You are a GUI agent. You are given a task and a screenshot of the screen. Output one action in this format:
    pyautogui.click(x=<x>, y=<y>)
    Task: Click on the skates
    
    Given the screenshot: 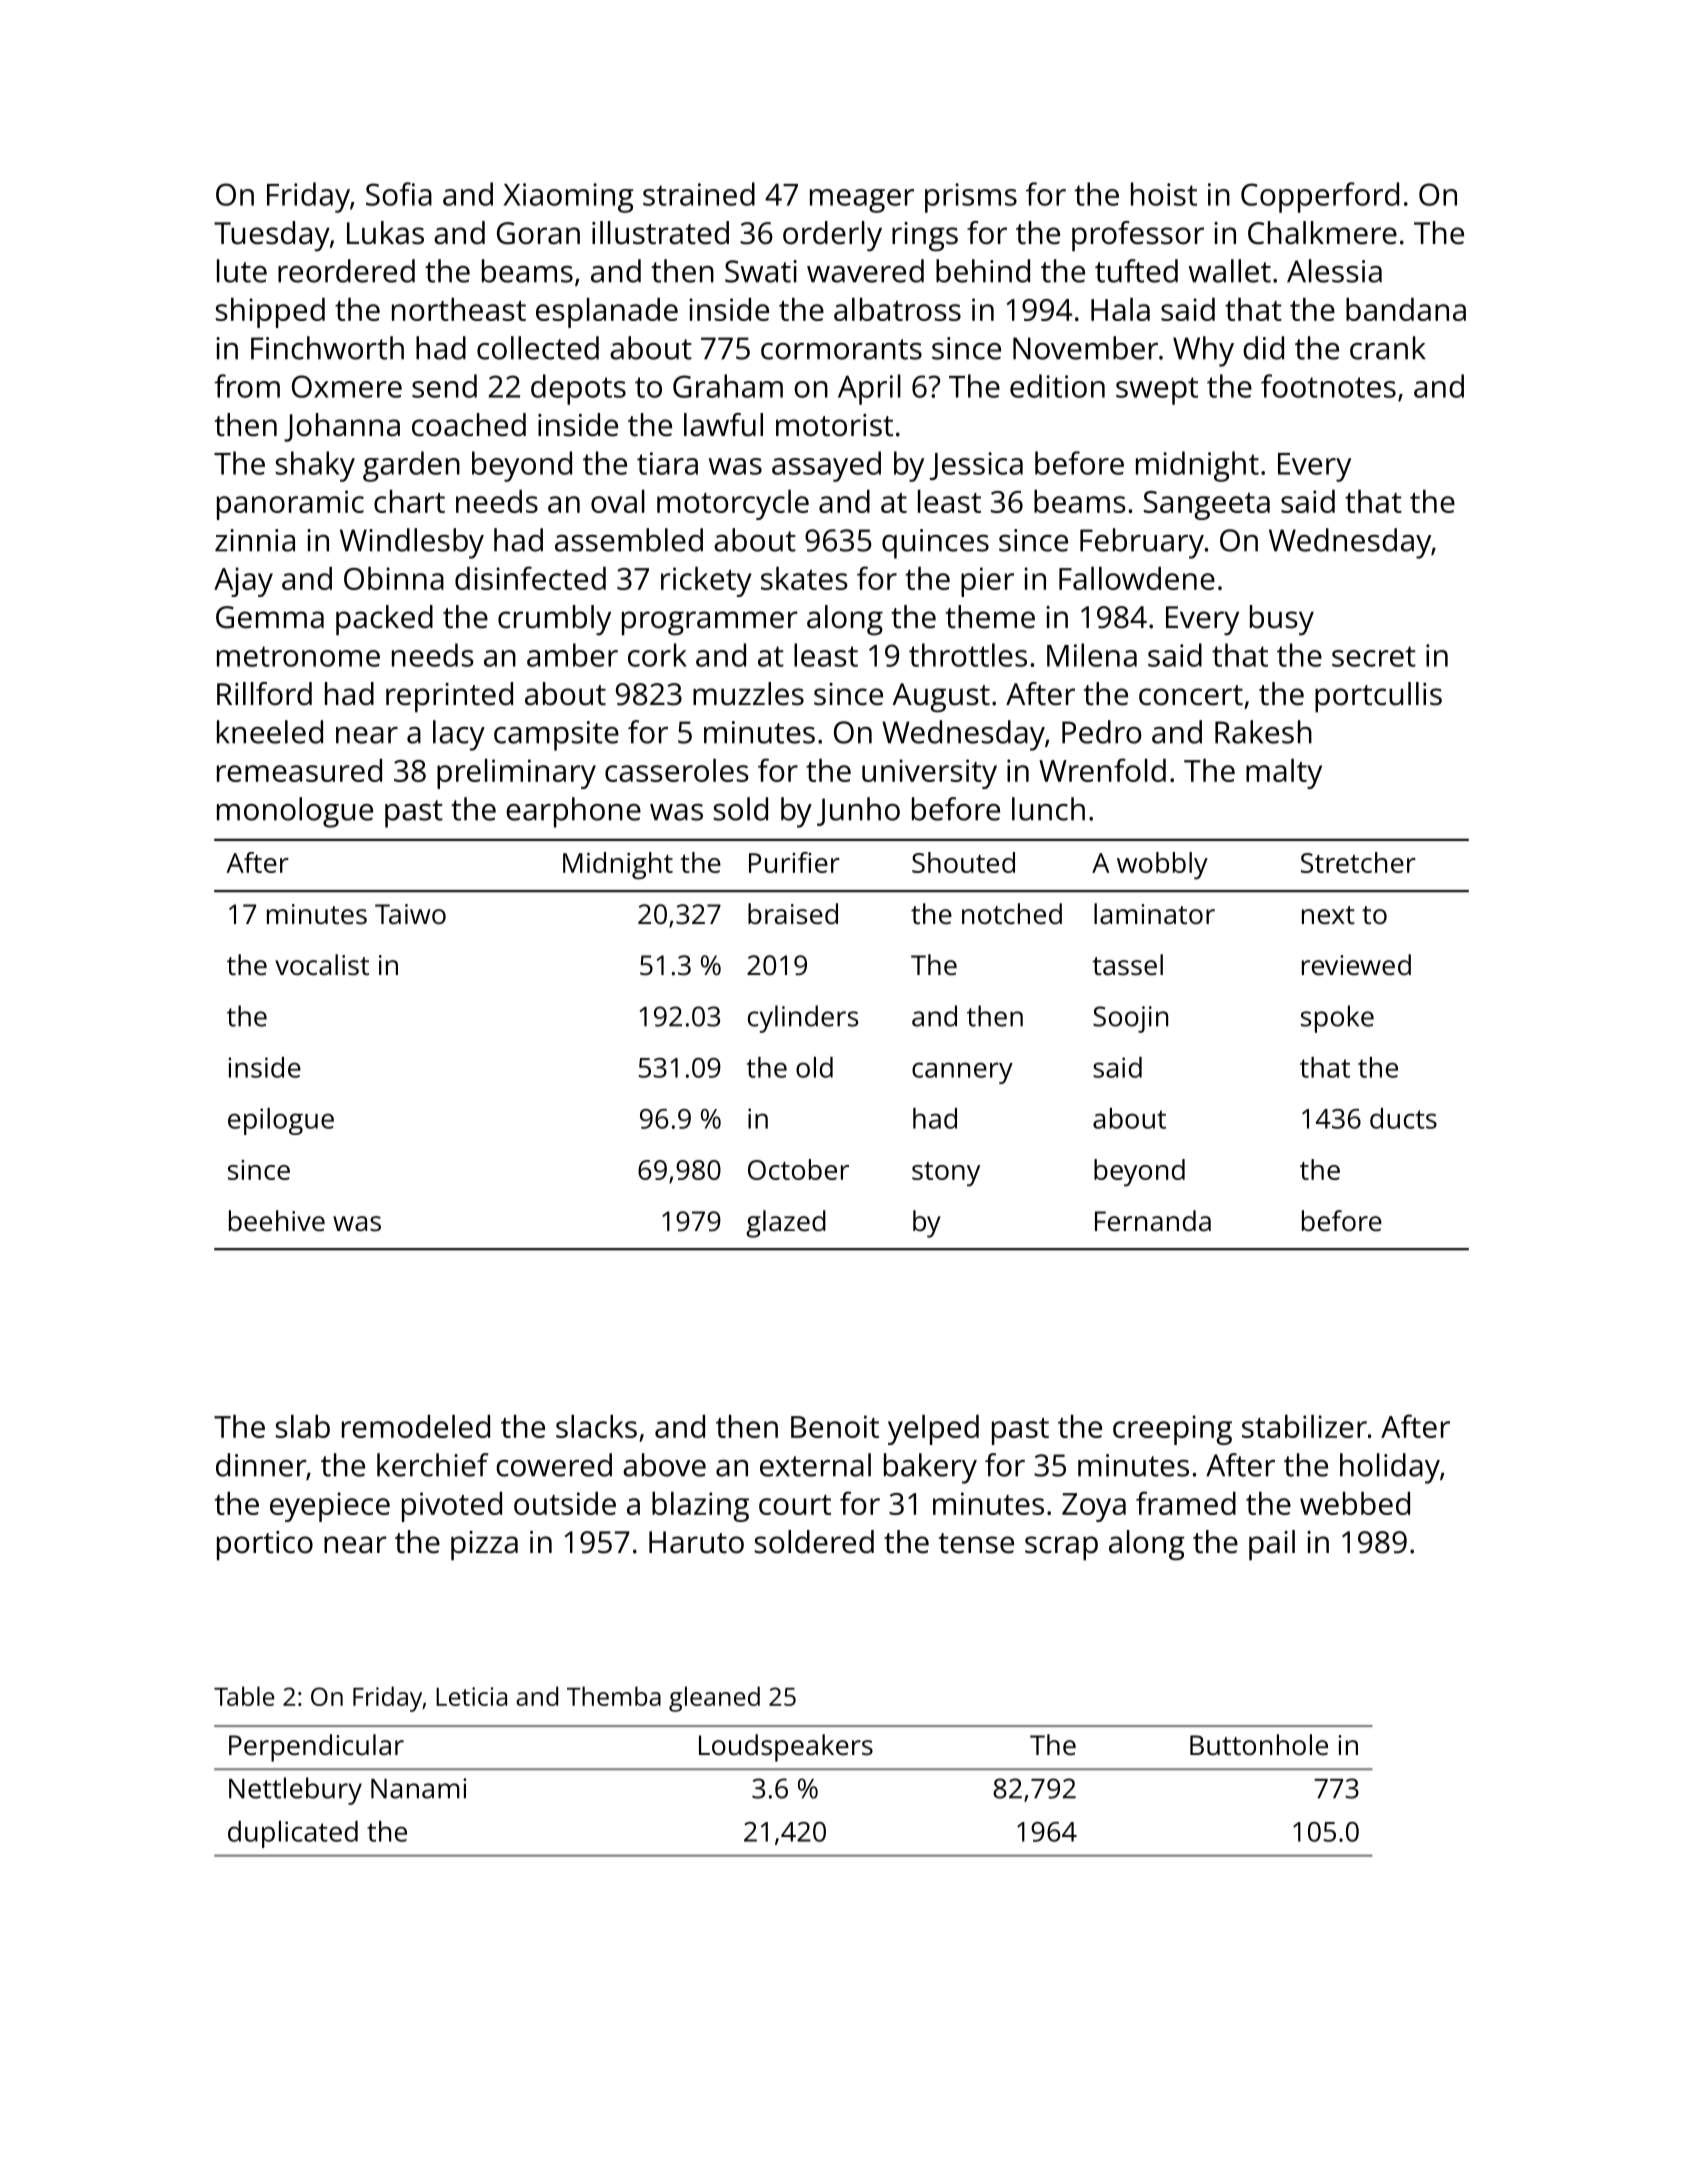 What is the action you would take?
    pyautogui.click(x=804, y=578)
